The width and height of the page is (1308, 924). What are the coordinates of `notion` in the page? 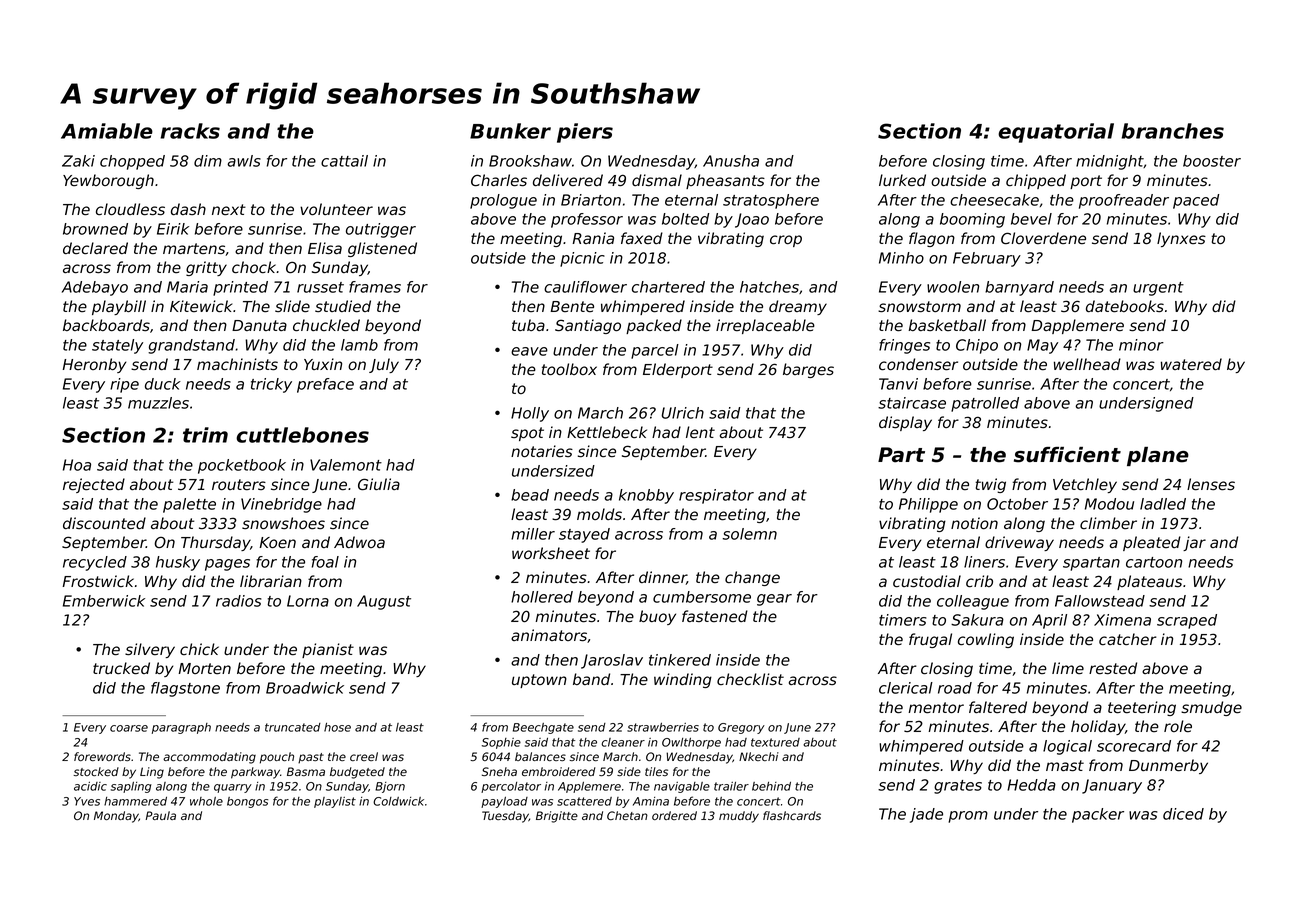 It's located at (974, 523).
